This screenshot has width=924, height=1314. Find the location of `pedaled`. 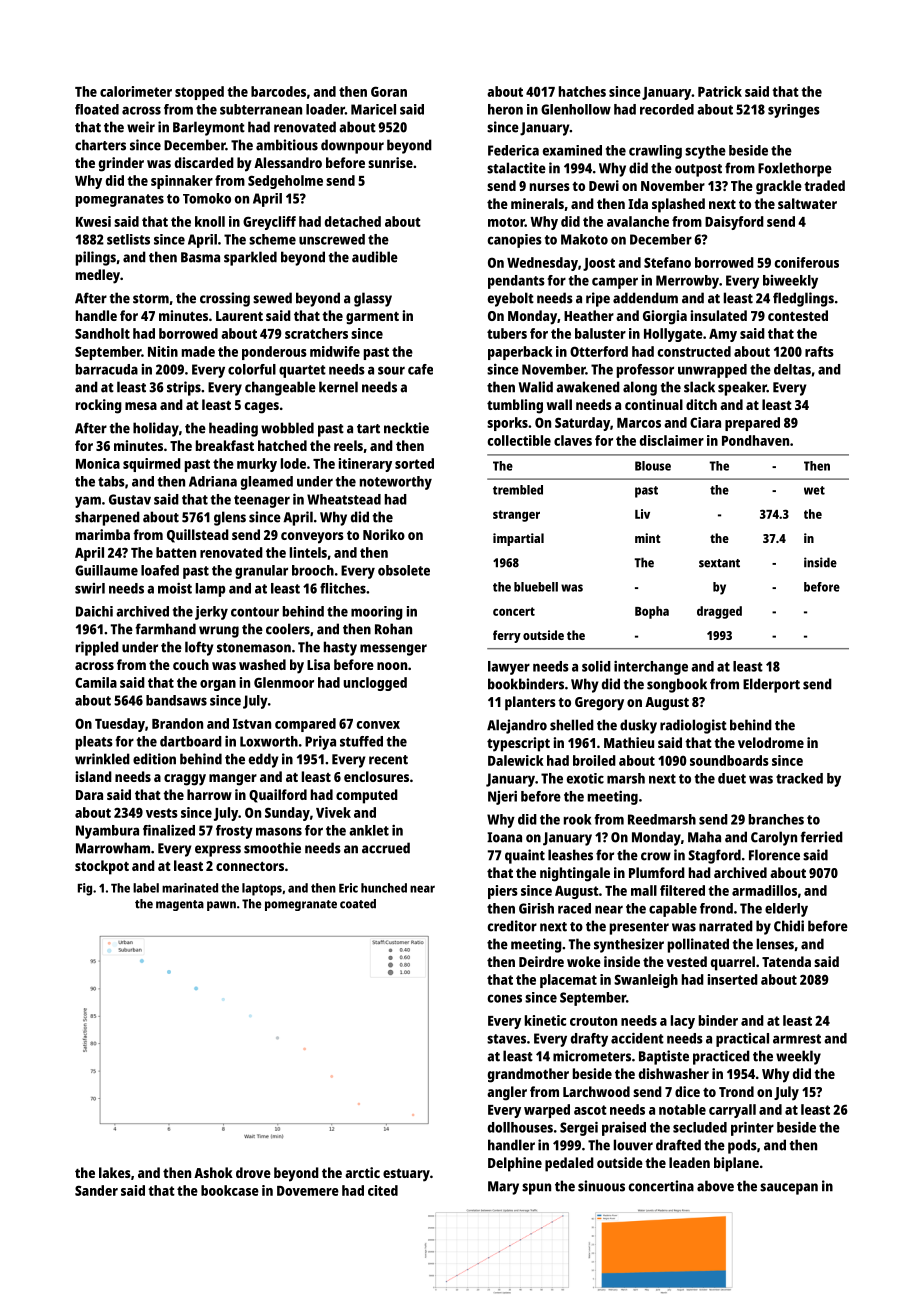

pedaled is located at coordinates (569, 1164).
